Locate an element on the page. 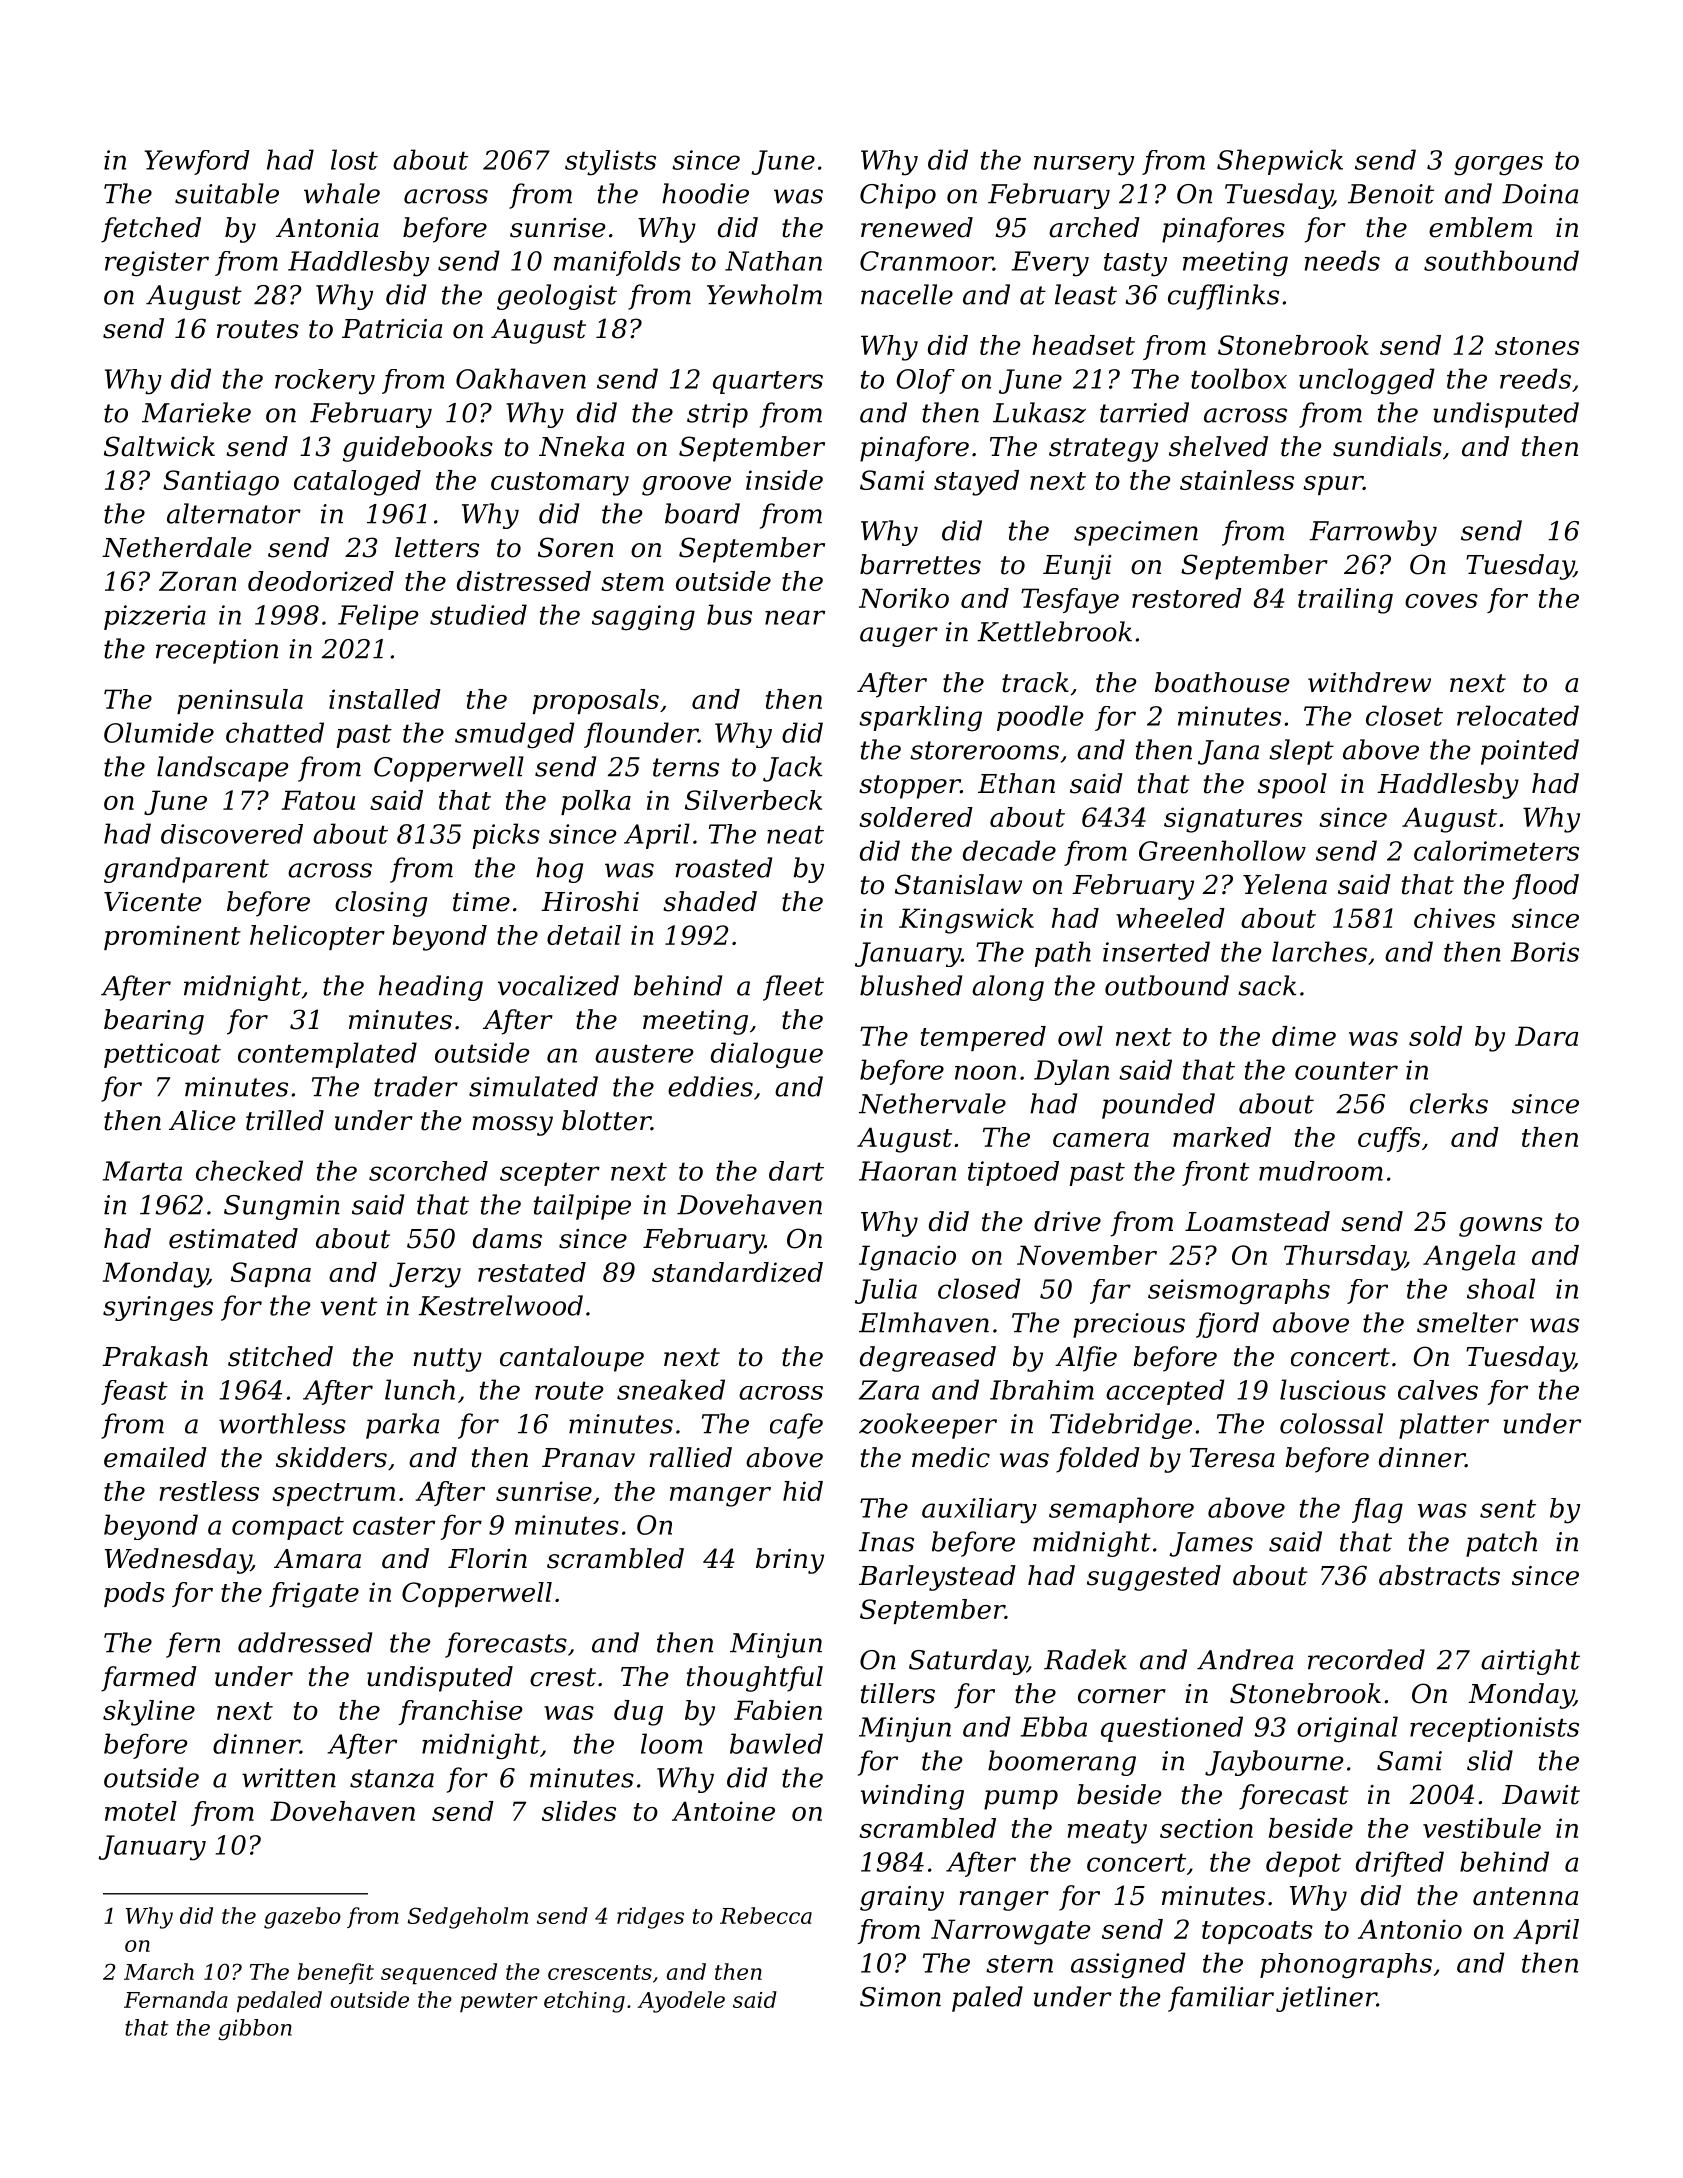 Image resolution: width=1683 pixels, height=2178 pixels. Thursday is located at coordinates (1344, 1258).
